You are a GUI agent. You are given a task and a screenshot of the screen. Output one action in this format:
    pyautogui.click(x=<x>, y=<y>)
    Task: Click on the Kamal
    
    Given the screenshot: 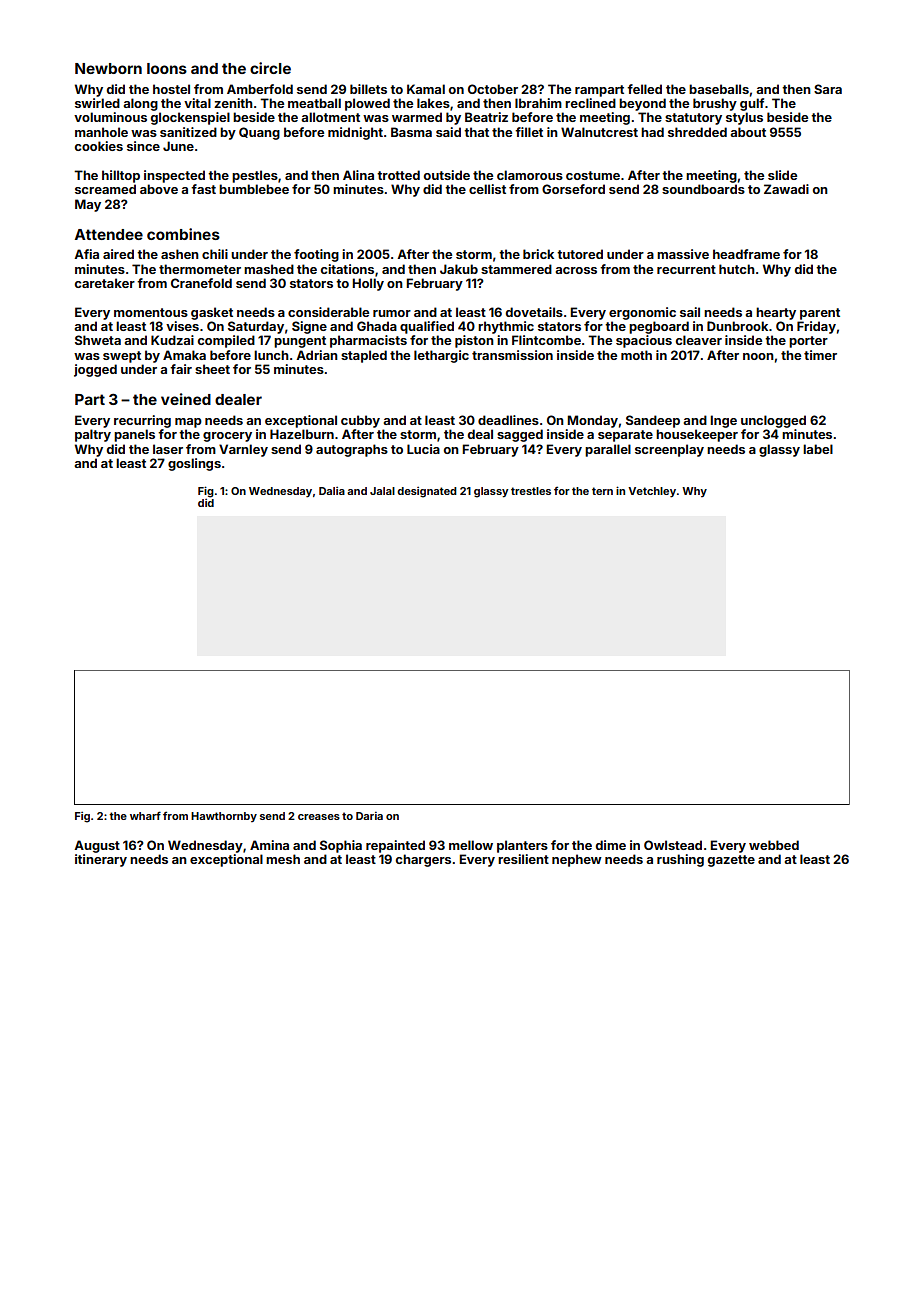 What is the action you would take?
    pyautogui.click(x=426, y=89)
